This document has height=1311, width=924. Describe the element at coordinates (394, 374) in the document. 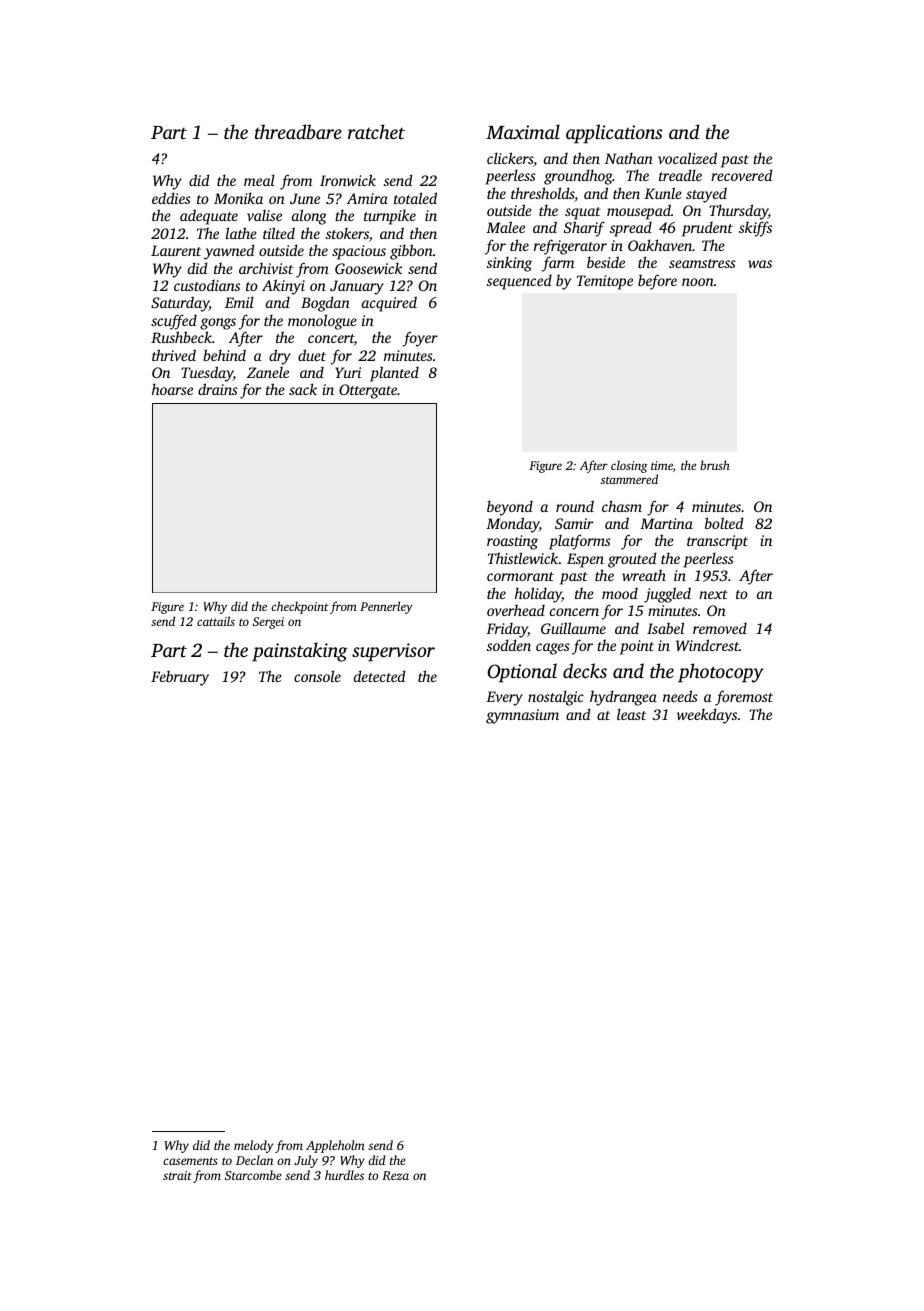

I see `planted` at that location.
